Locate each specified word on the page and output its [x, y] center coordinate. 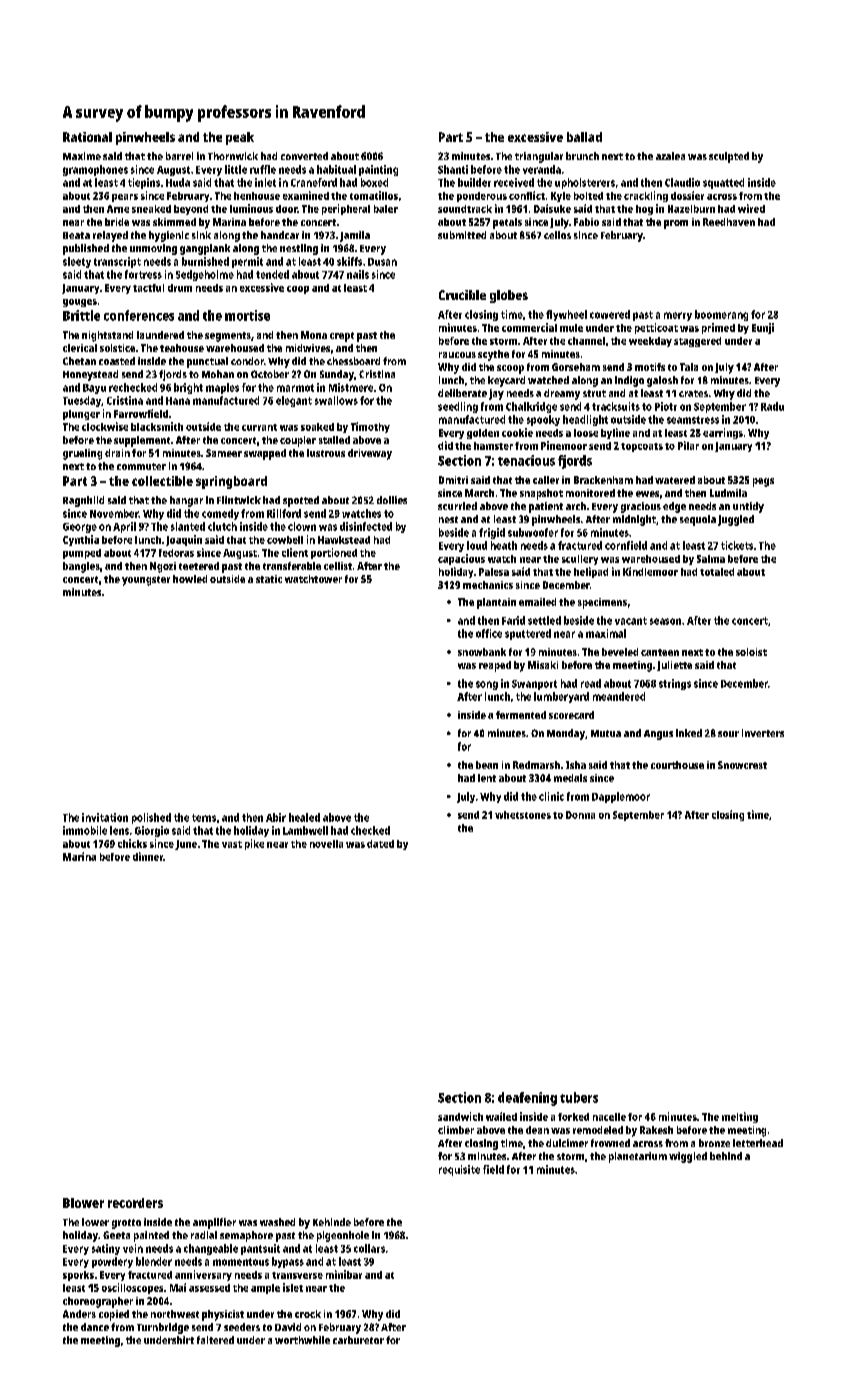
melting [740, 1117]
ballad [584, 137]
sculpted [729, 157]
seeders [242, 1327]
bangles [81, 567]
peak [240, 138]
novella [326, 844]
